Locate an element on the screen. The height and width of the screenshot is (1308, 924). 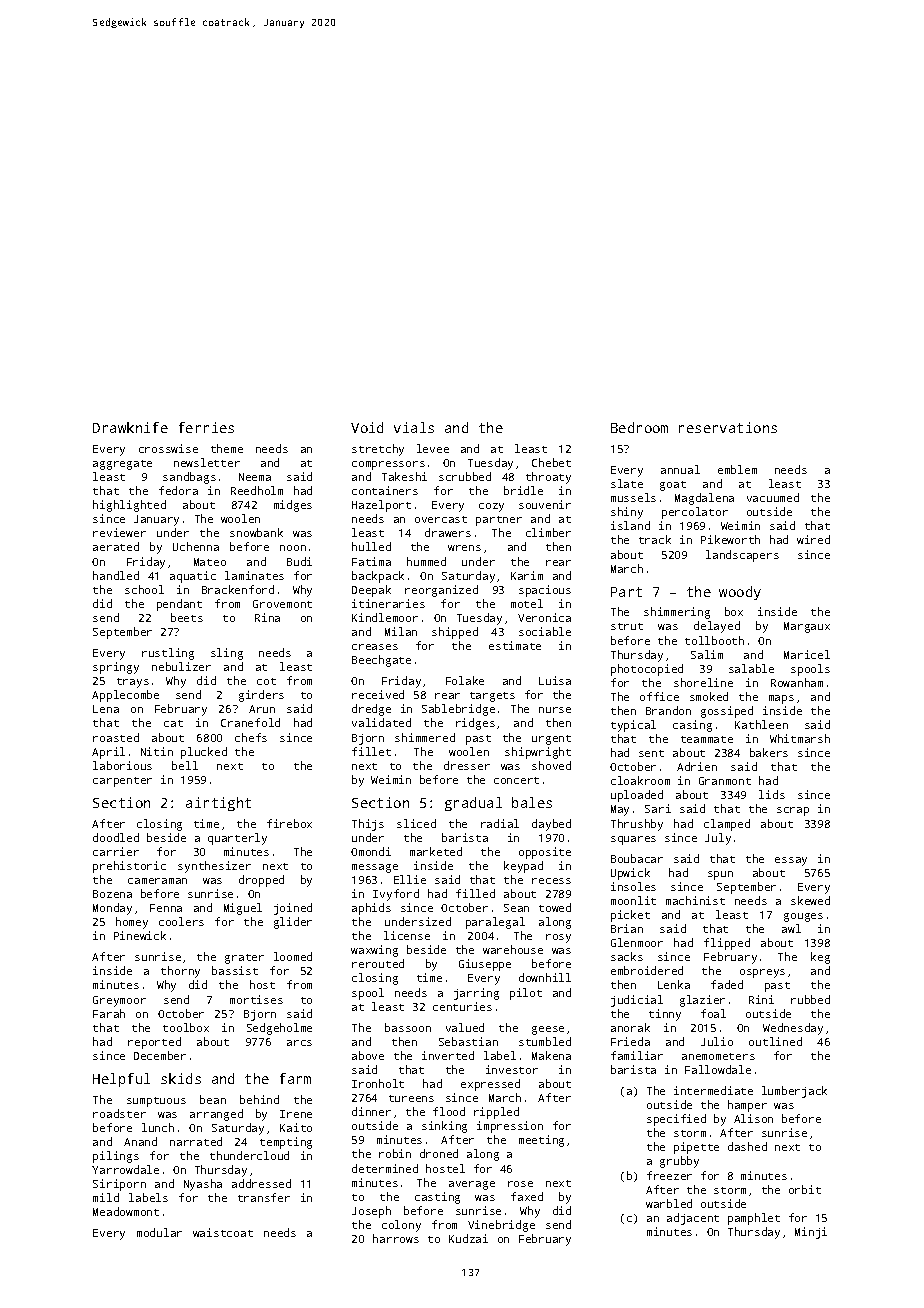
tempting is located at coordinates (286, 1143).
